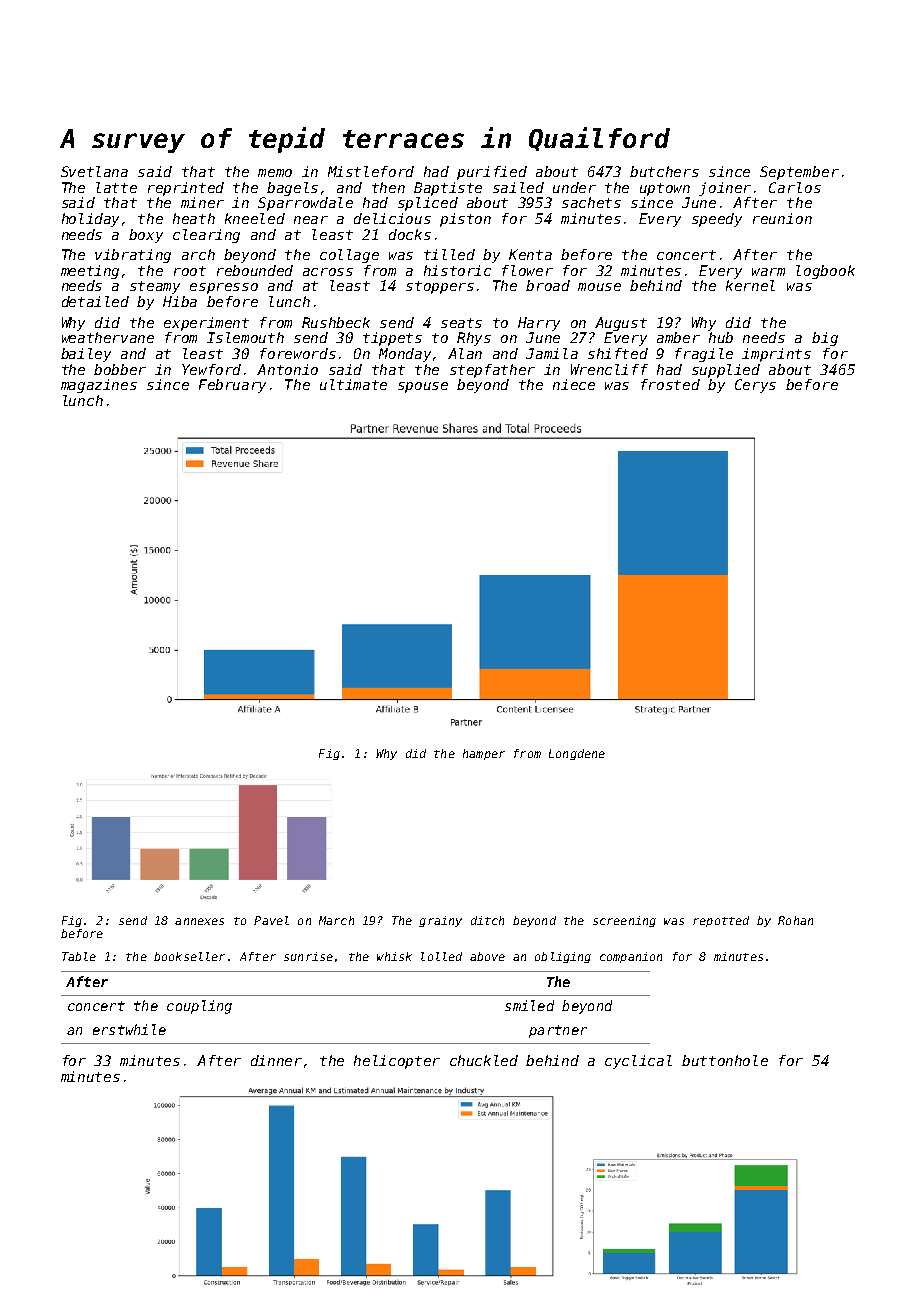  Describe the element at coordinates (371, 171) in the document. I see `Mistleford` at that location.
